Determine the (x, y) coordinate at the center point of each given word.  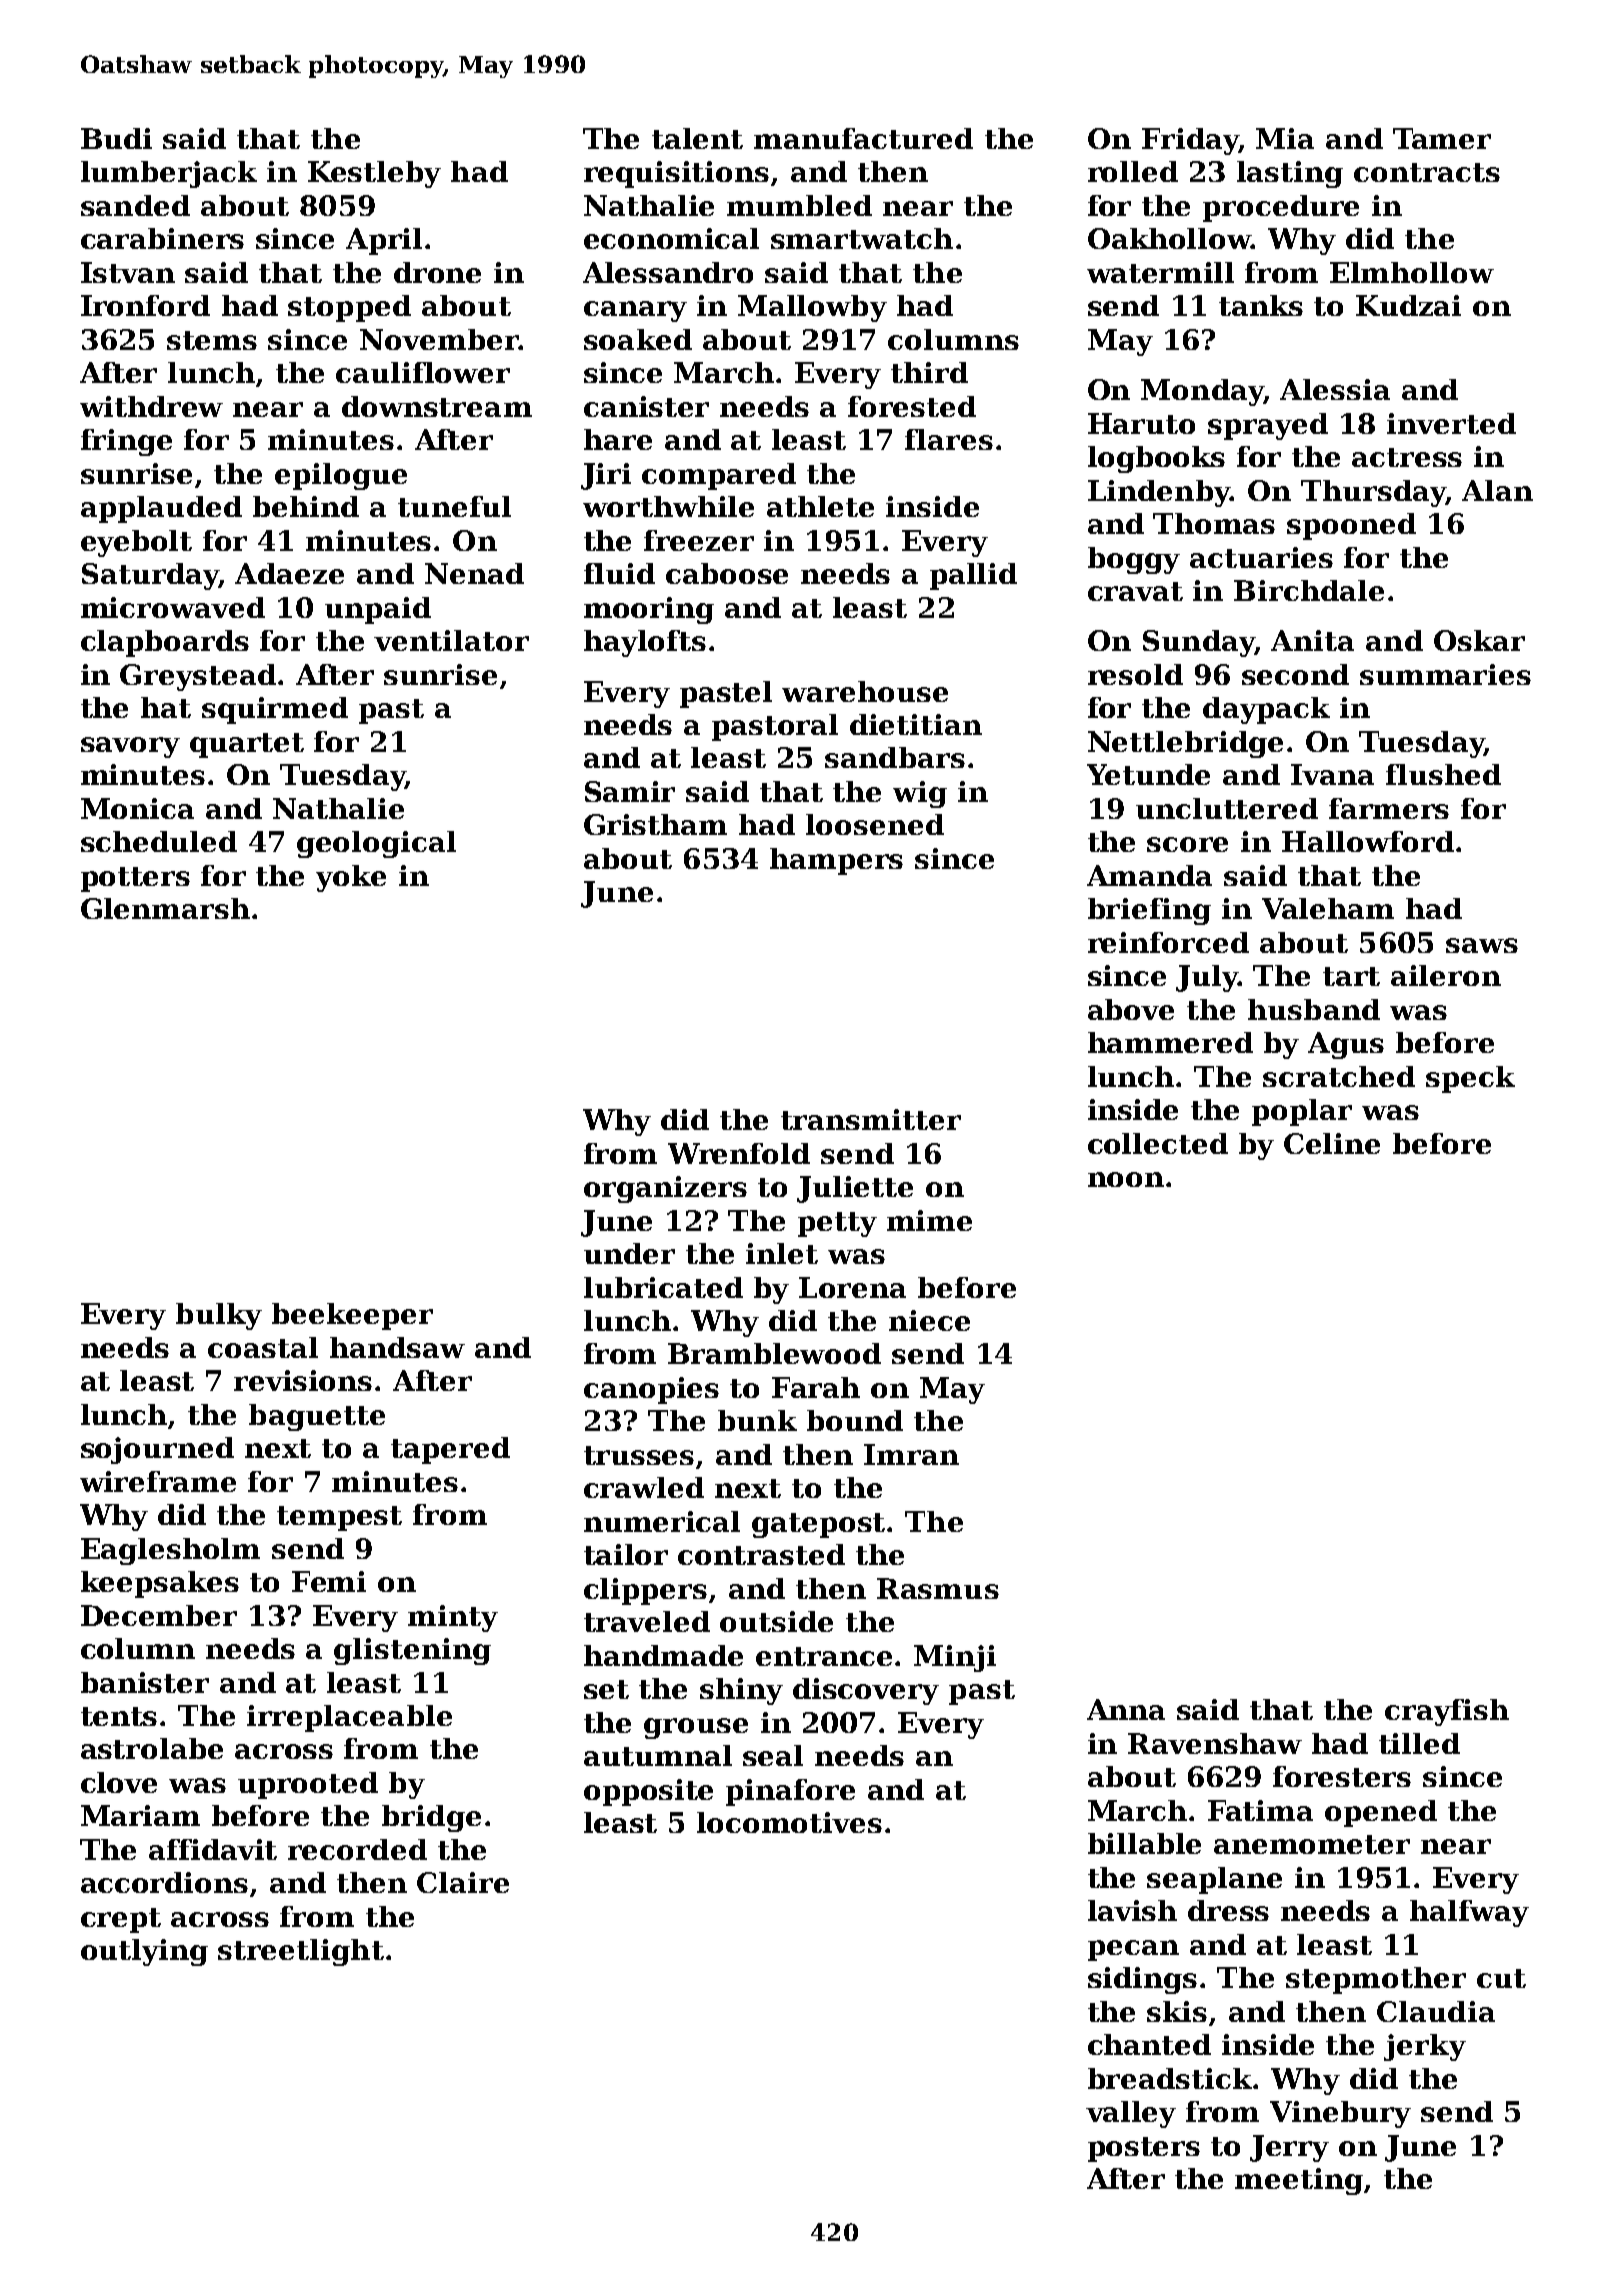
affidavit (213, 1849)
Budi (116, 138)
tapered (450, 1450)
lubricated (663, 1287)
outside (776, 1621)
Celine (1332, 1143)
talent (697, 138)
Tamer (1442, 138)
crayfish (1447, 1712)
